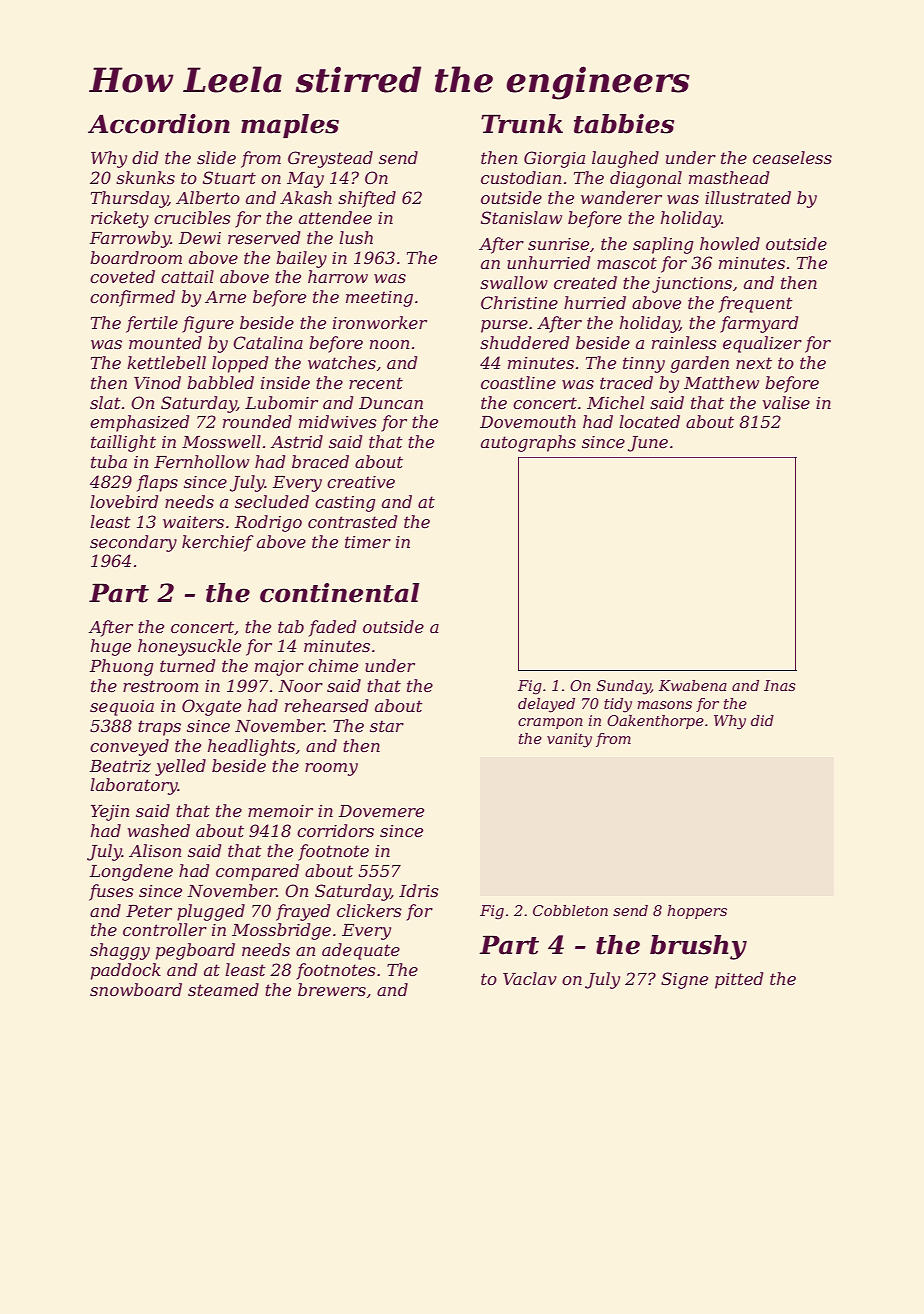 The image size is (924, 1314). I want to click on huge, so click(111, 647).
